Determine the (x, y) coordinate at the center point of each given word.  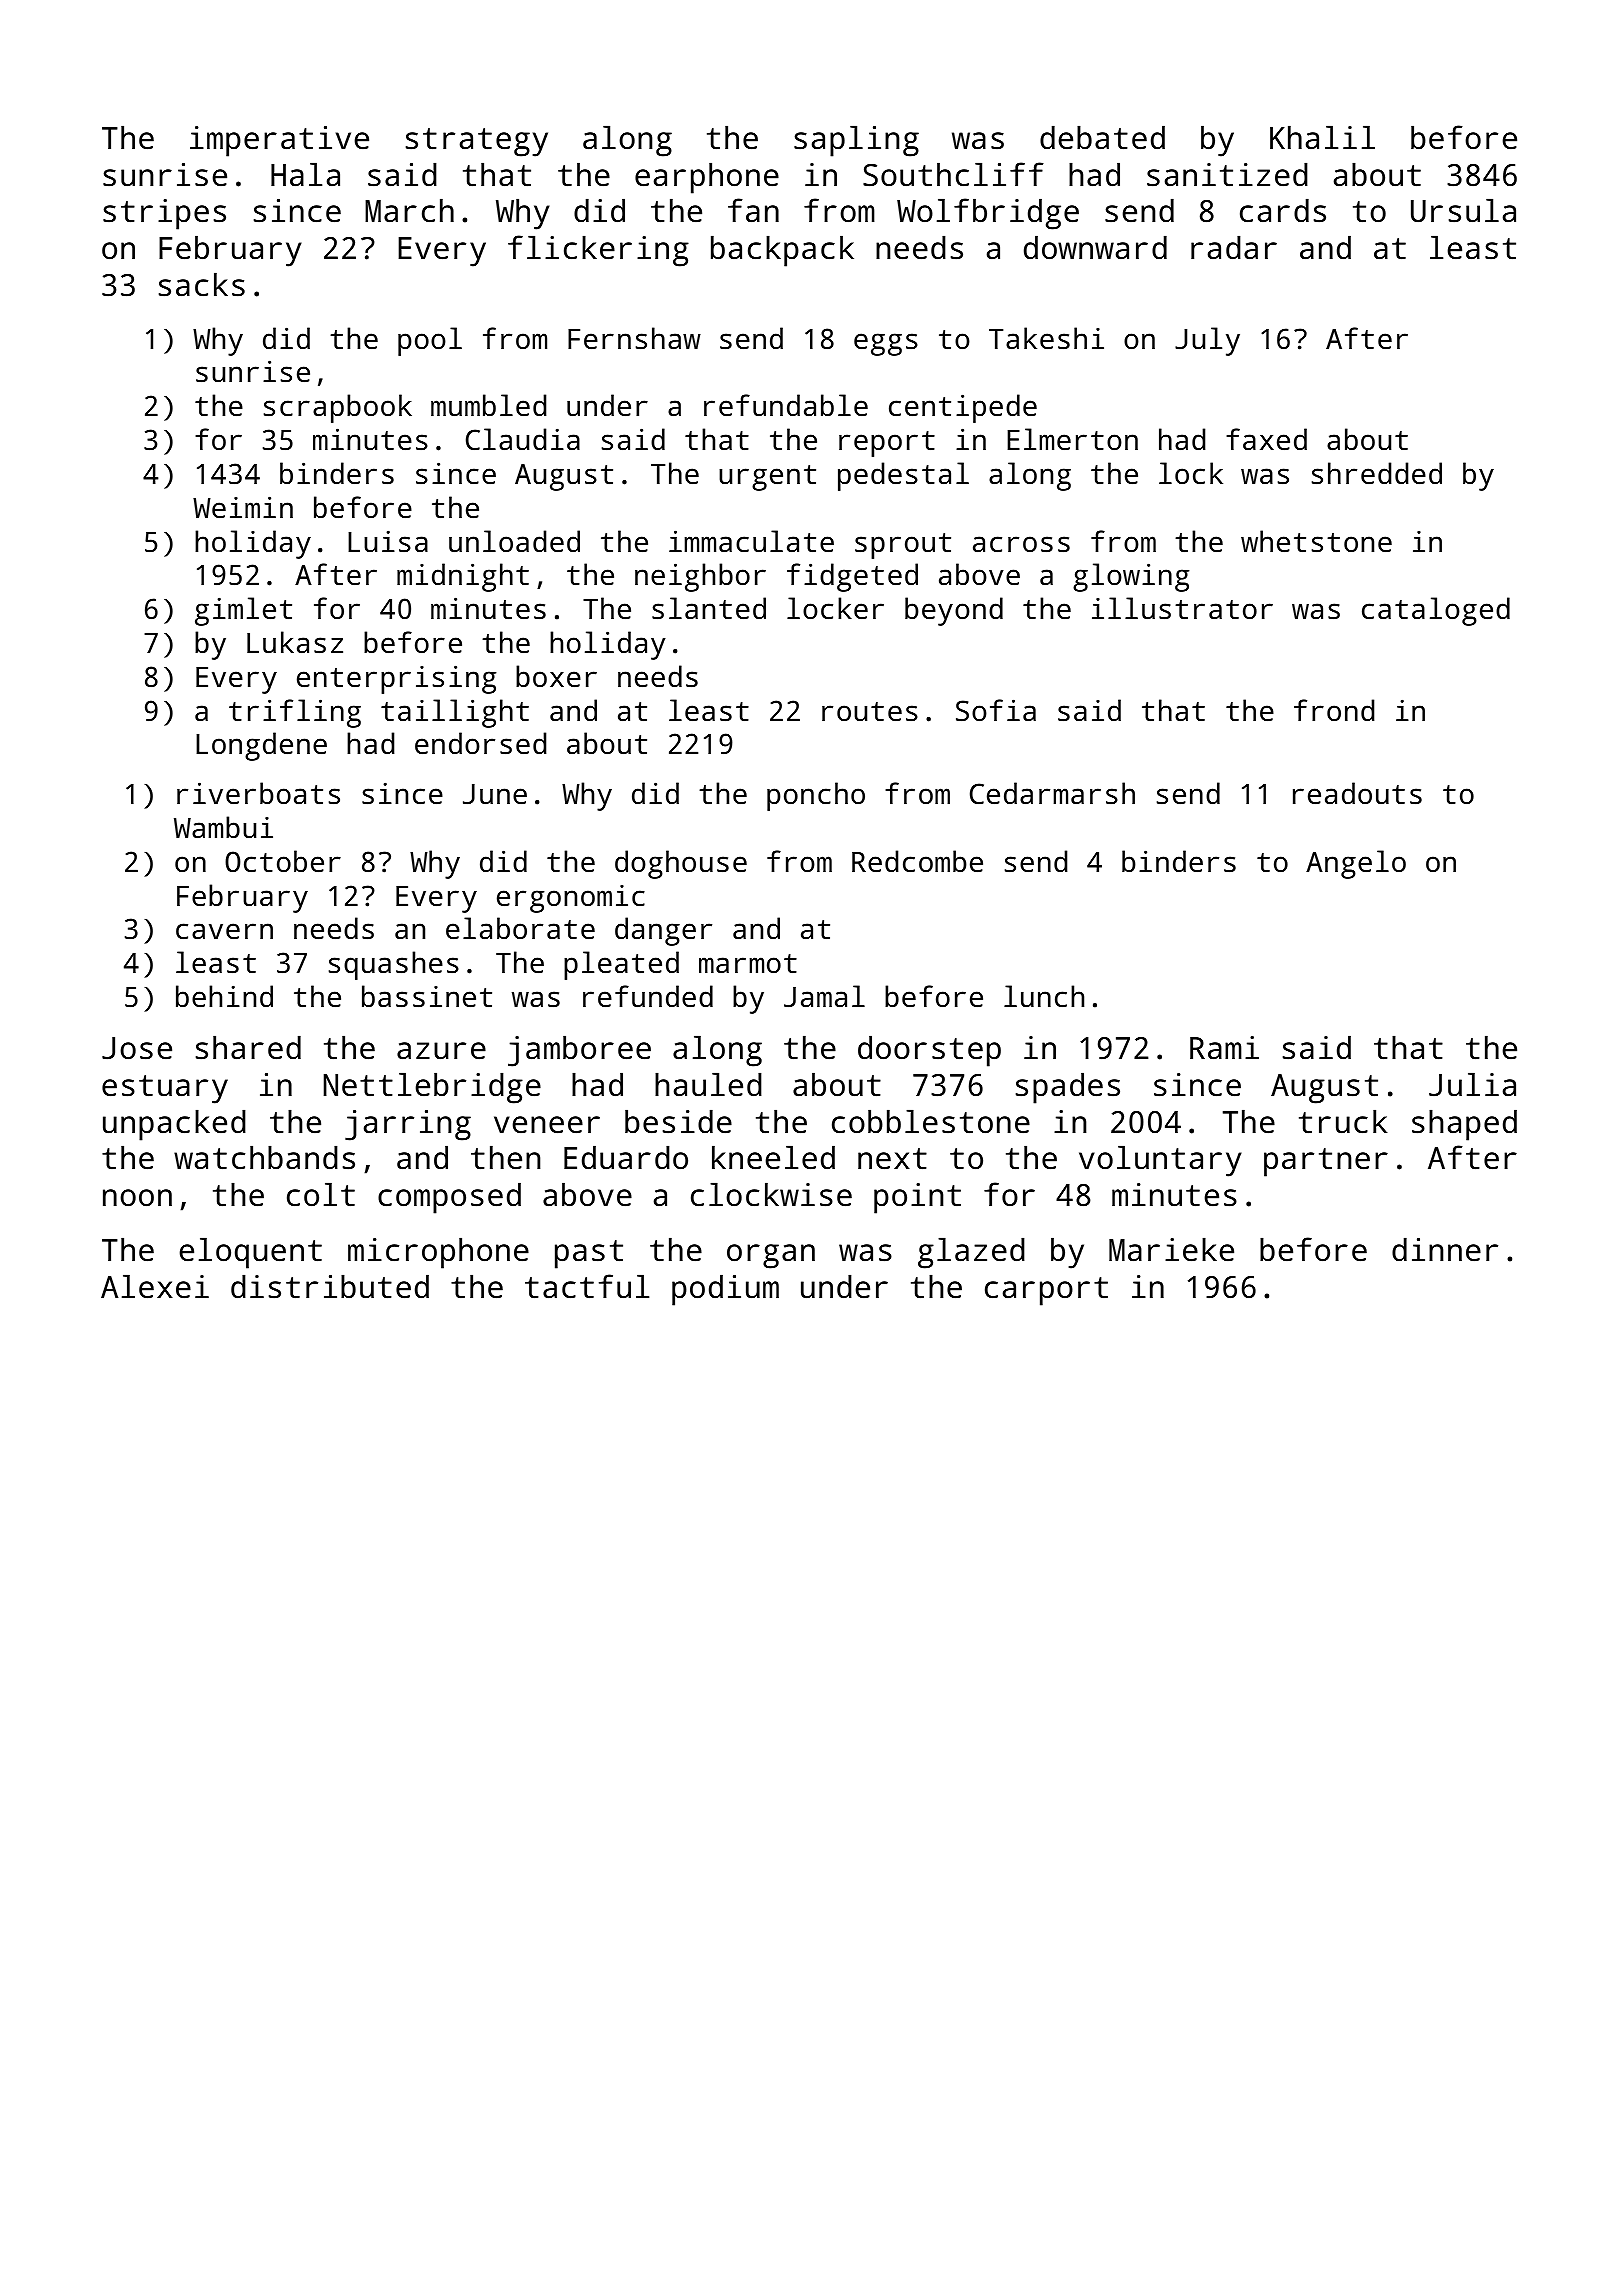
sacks (202, 284)
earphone (707, 178)
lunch (1044, 996)
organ (771, 1256)
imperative (279, 141)
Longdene (261, 746)
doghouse (681, 864)
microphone (438, 1253)
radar (1234, 247)
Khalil (1322, 137)
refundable (786, 405)
